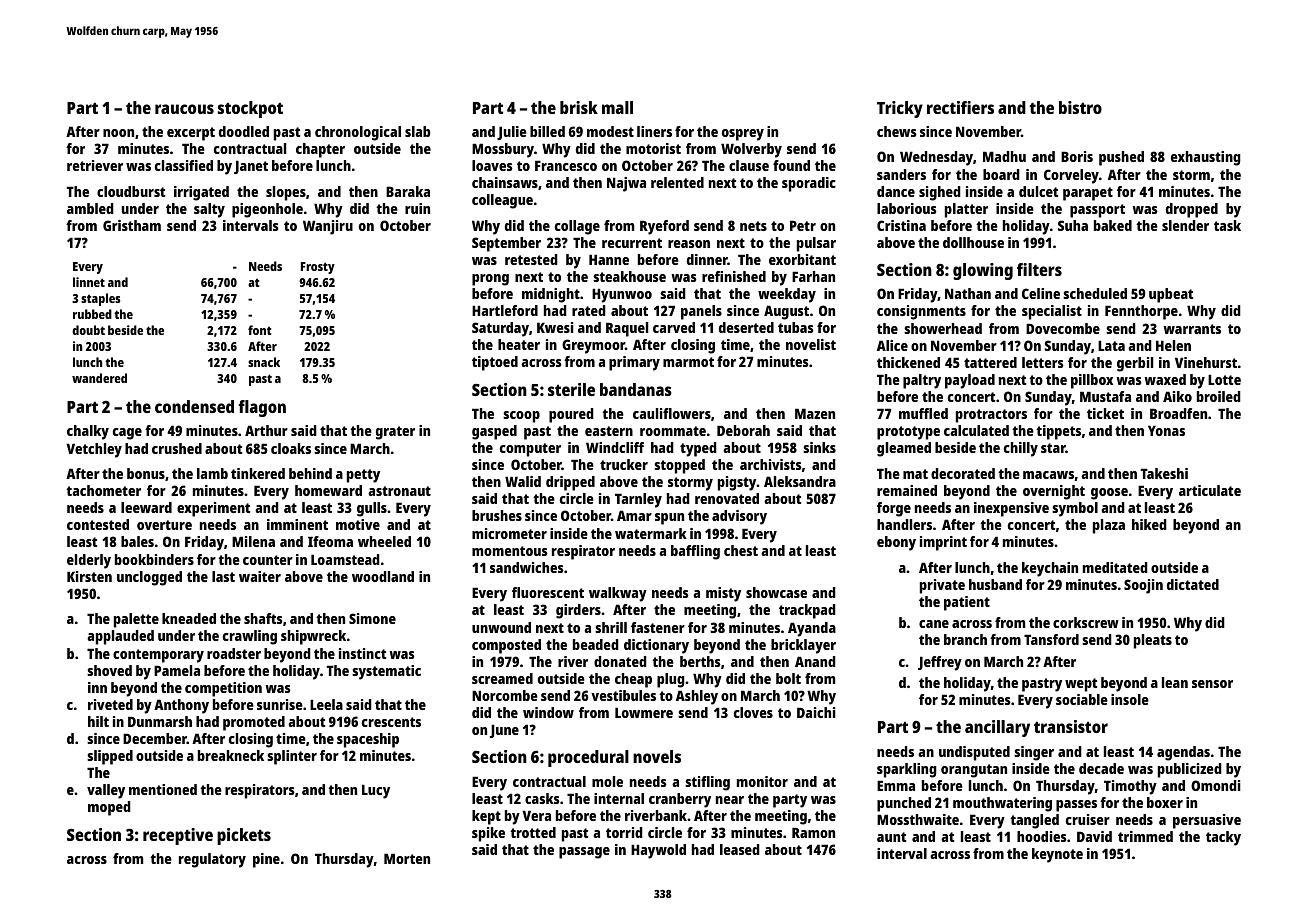  Describe the element at coordinates (743, 135) in the screenshot. I see `osprey` at that location.
